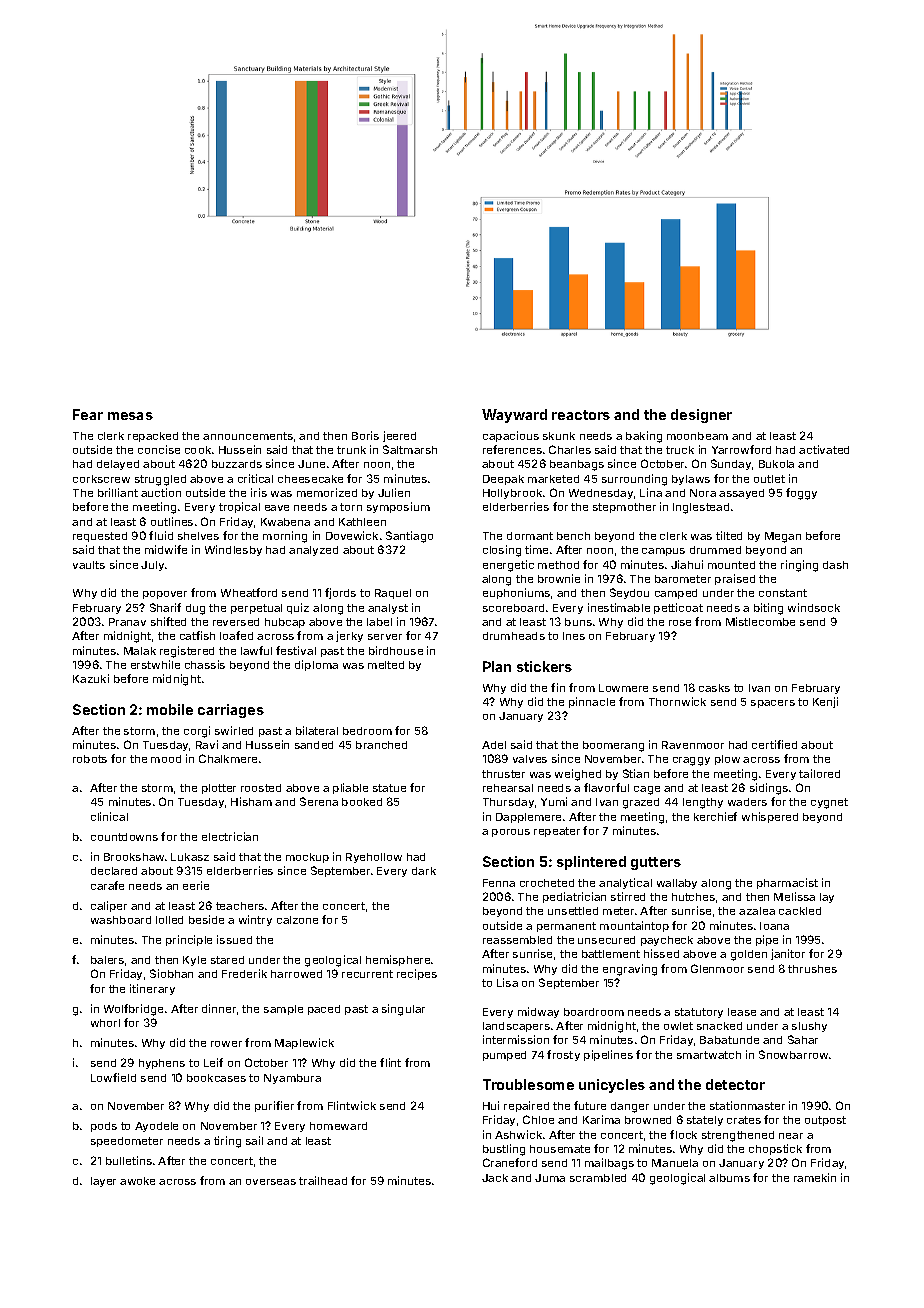 The image size is (924, 1308). What do you see at coordinates (504, 1150) in the screenshot?
I see `bustling` at bounding box center [504, 1150].
